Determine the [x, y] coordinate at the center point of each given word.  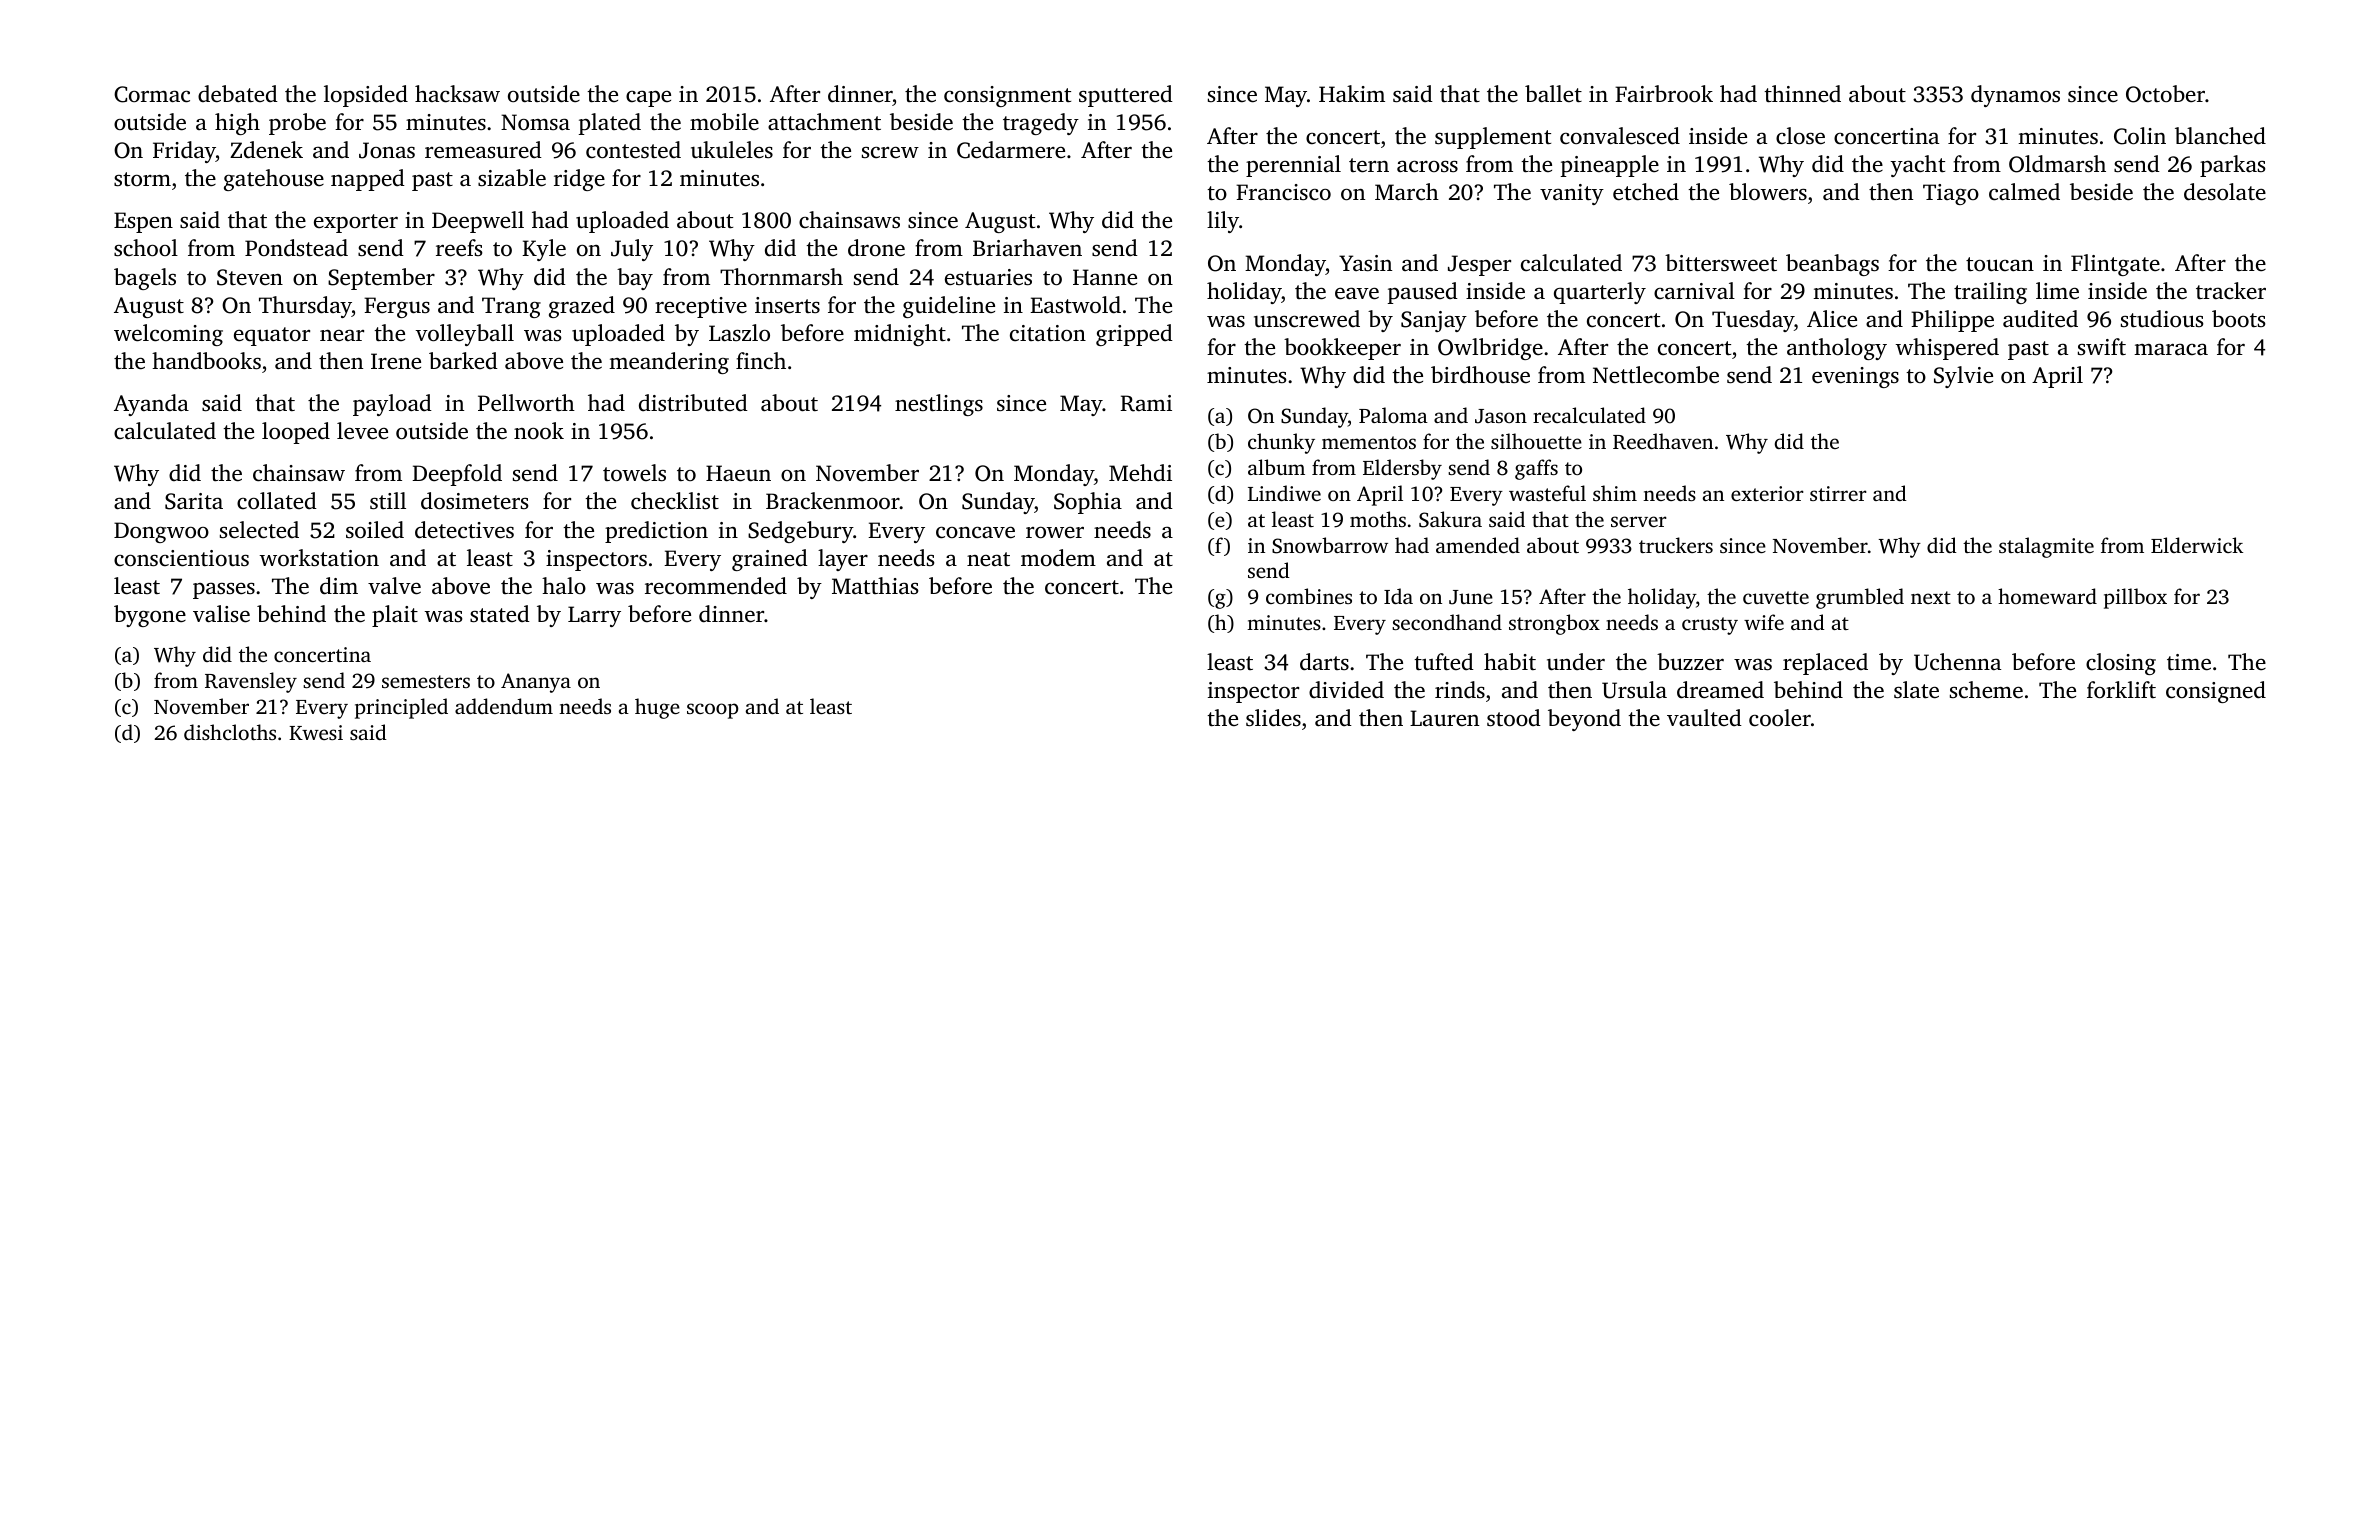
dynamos [2015, 96]
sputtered [1126, 96]
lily [1223, 222]
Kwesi [316, 732]
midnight [900, 335]
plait [395, 616]
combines [1309, 596]
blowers [1768, 192]
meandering [669, 363]
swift [2102, 346]
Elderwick [2197, 545]
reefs [459, 248]
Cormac [152, 94]
